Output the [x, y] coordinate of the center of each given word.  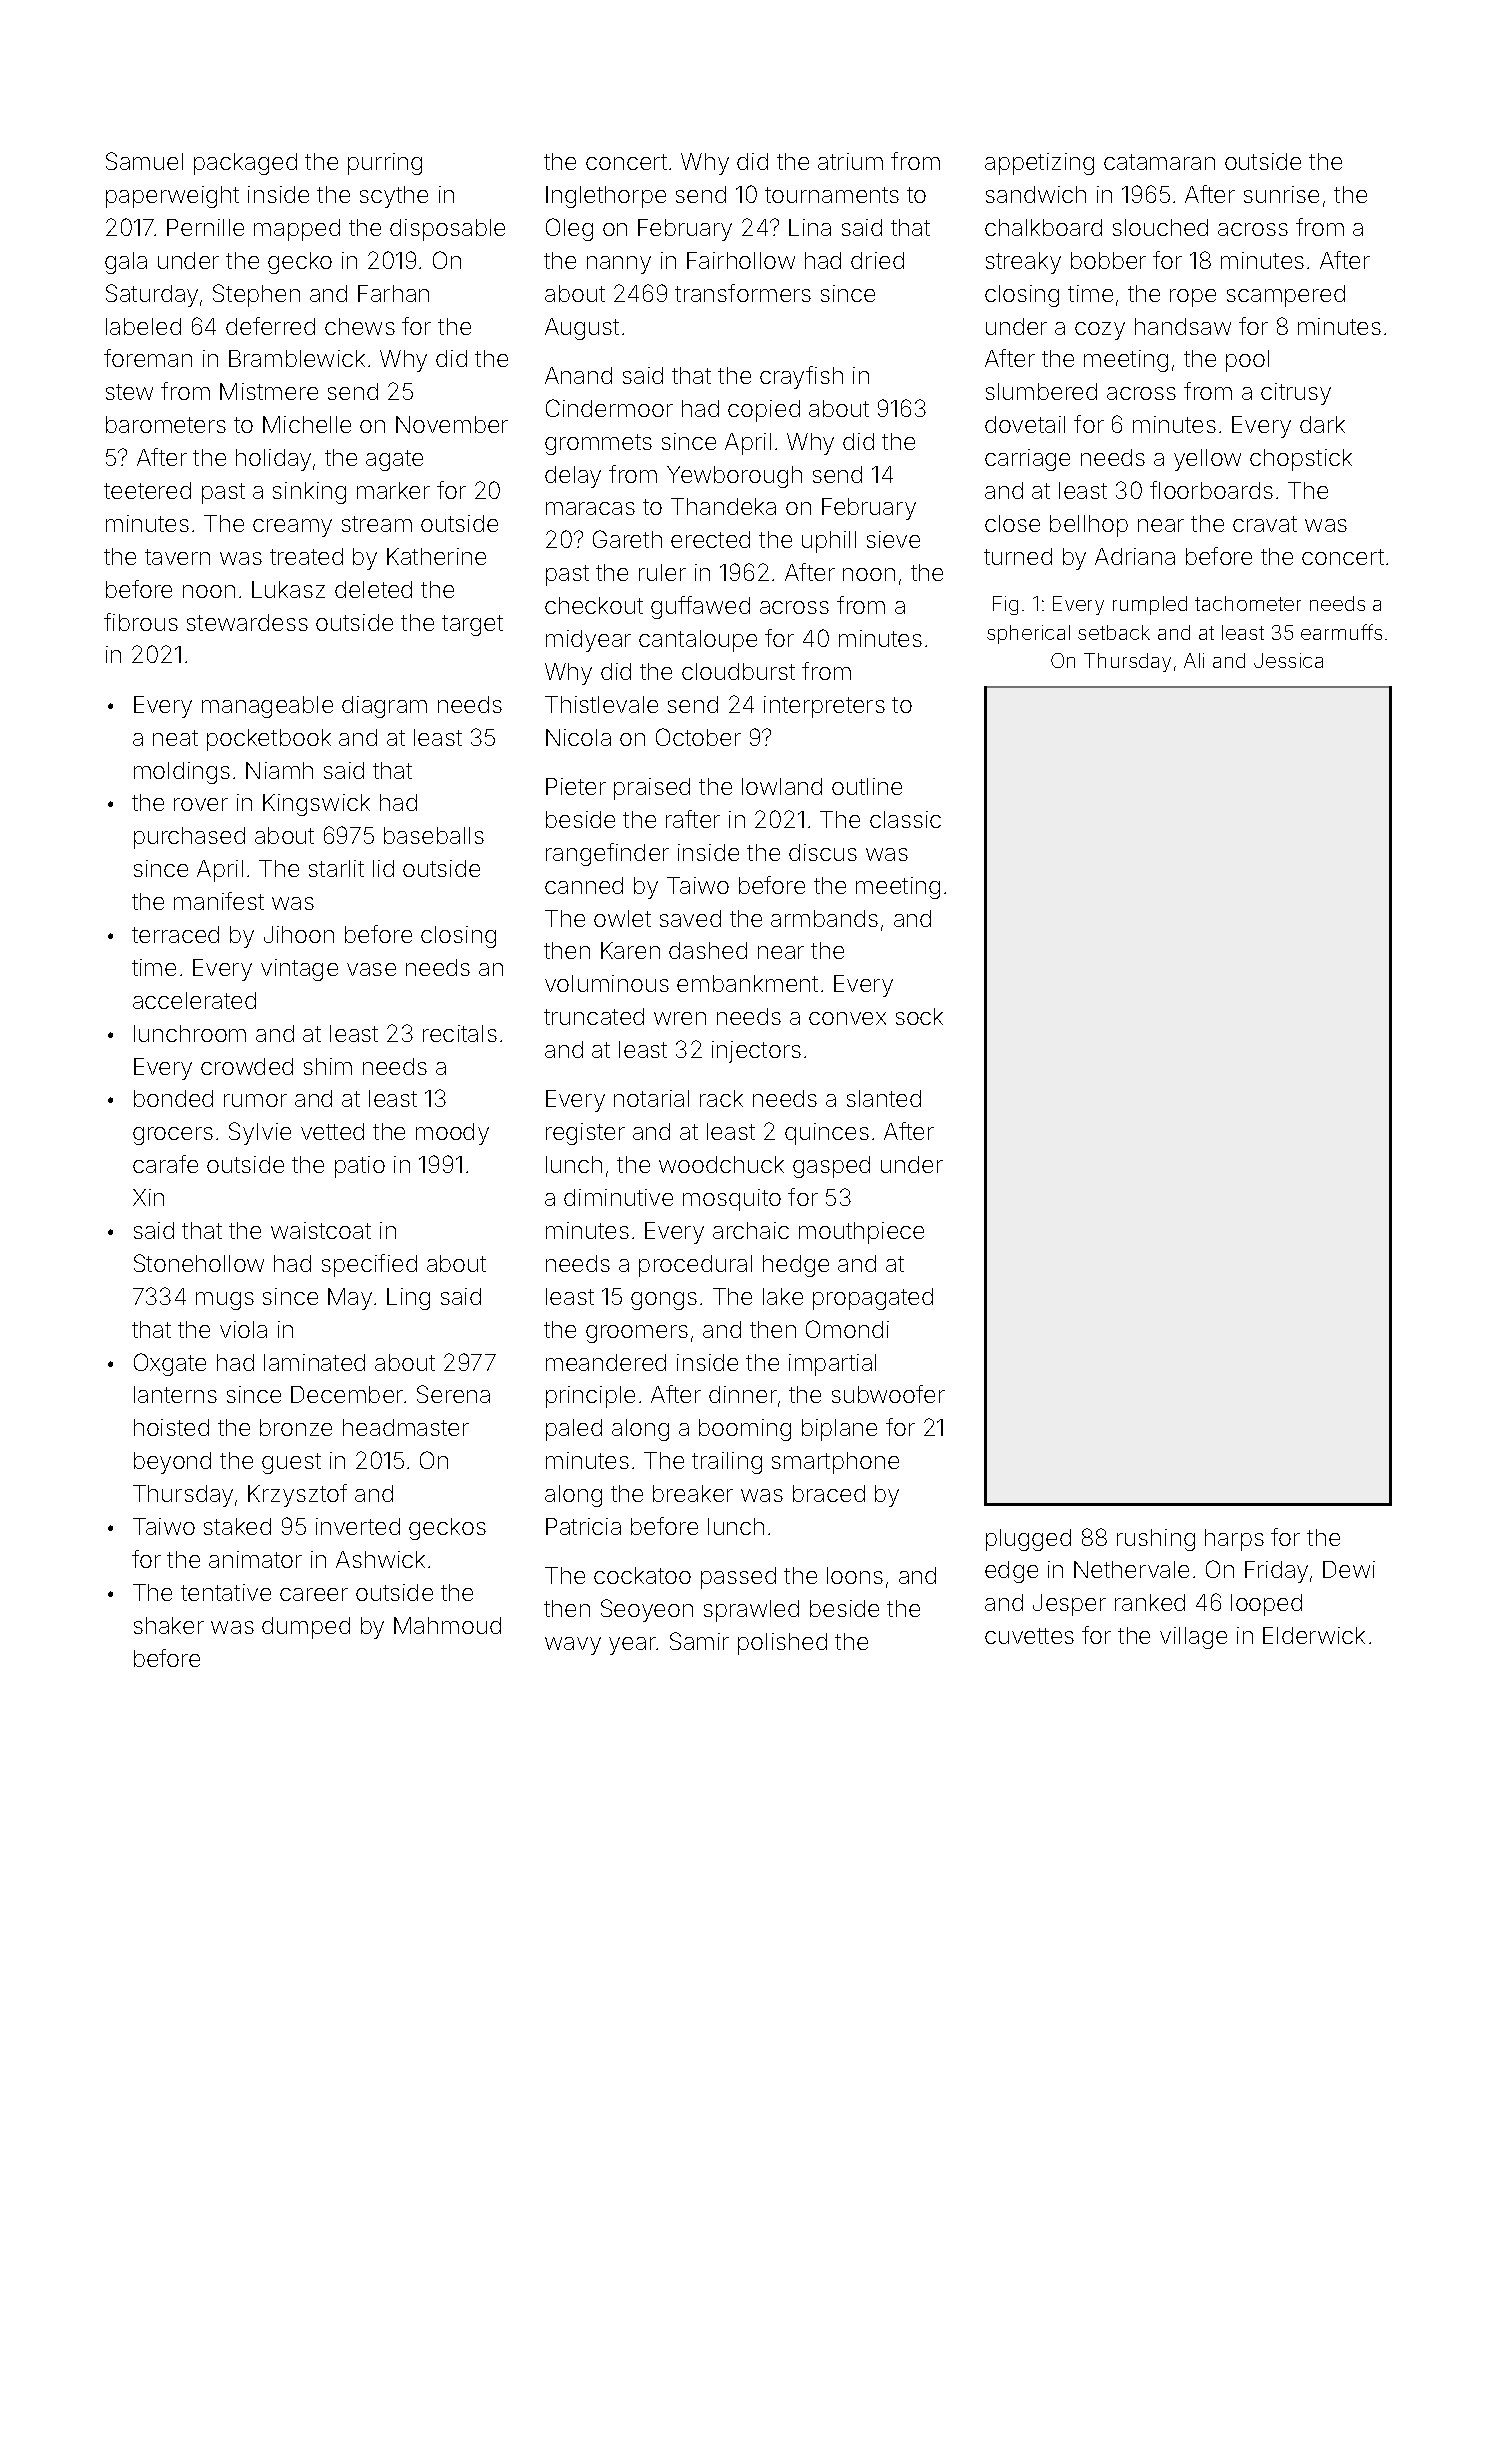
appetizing [1039, 164]
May [350, 1299]
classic [905, 819]
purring [385, 164]
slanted [884, 1098]
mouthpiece [861, 1233]
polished [782, 1644]
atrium [850, 161]
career [314, 1594]
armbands [824, 918]
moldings [182, 773]
